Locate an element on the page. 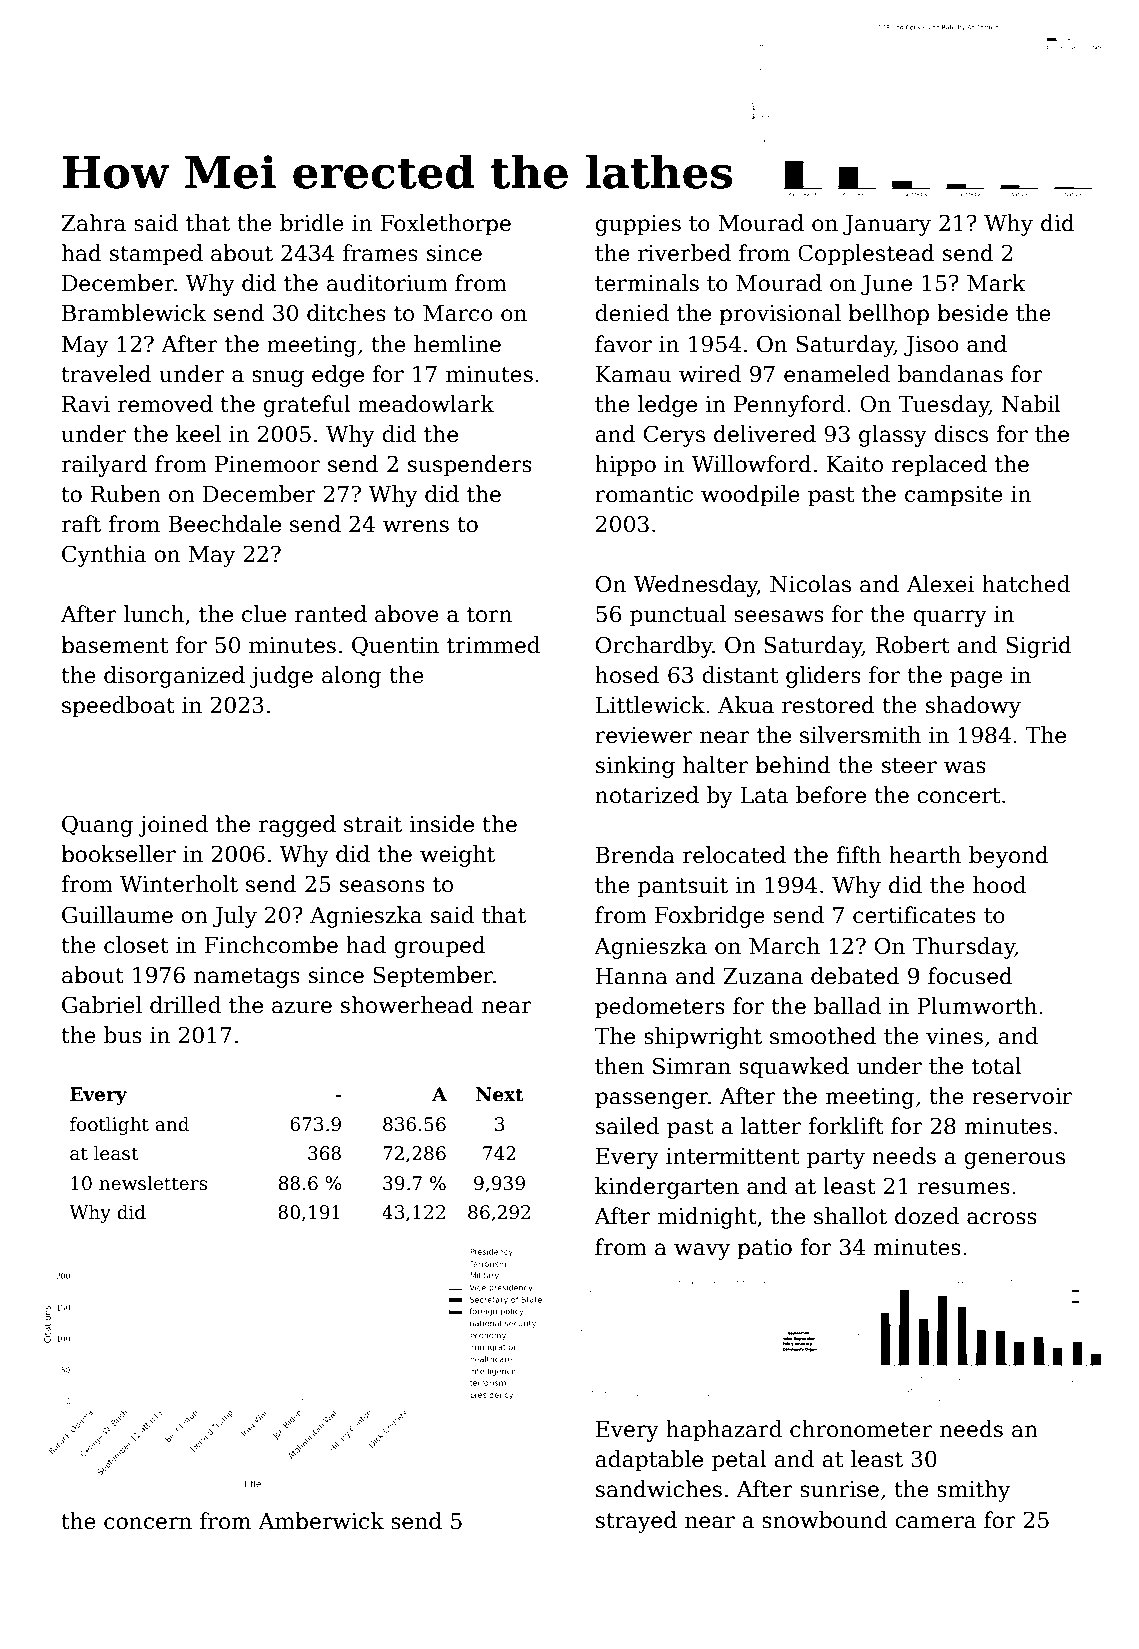  seesaws is located at coordinates (779, 616).
